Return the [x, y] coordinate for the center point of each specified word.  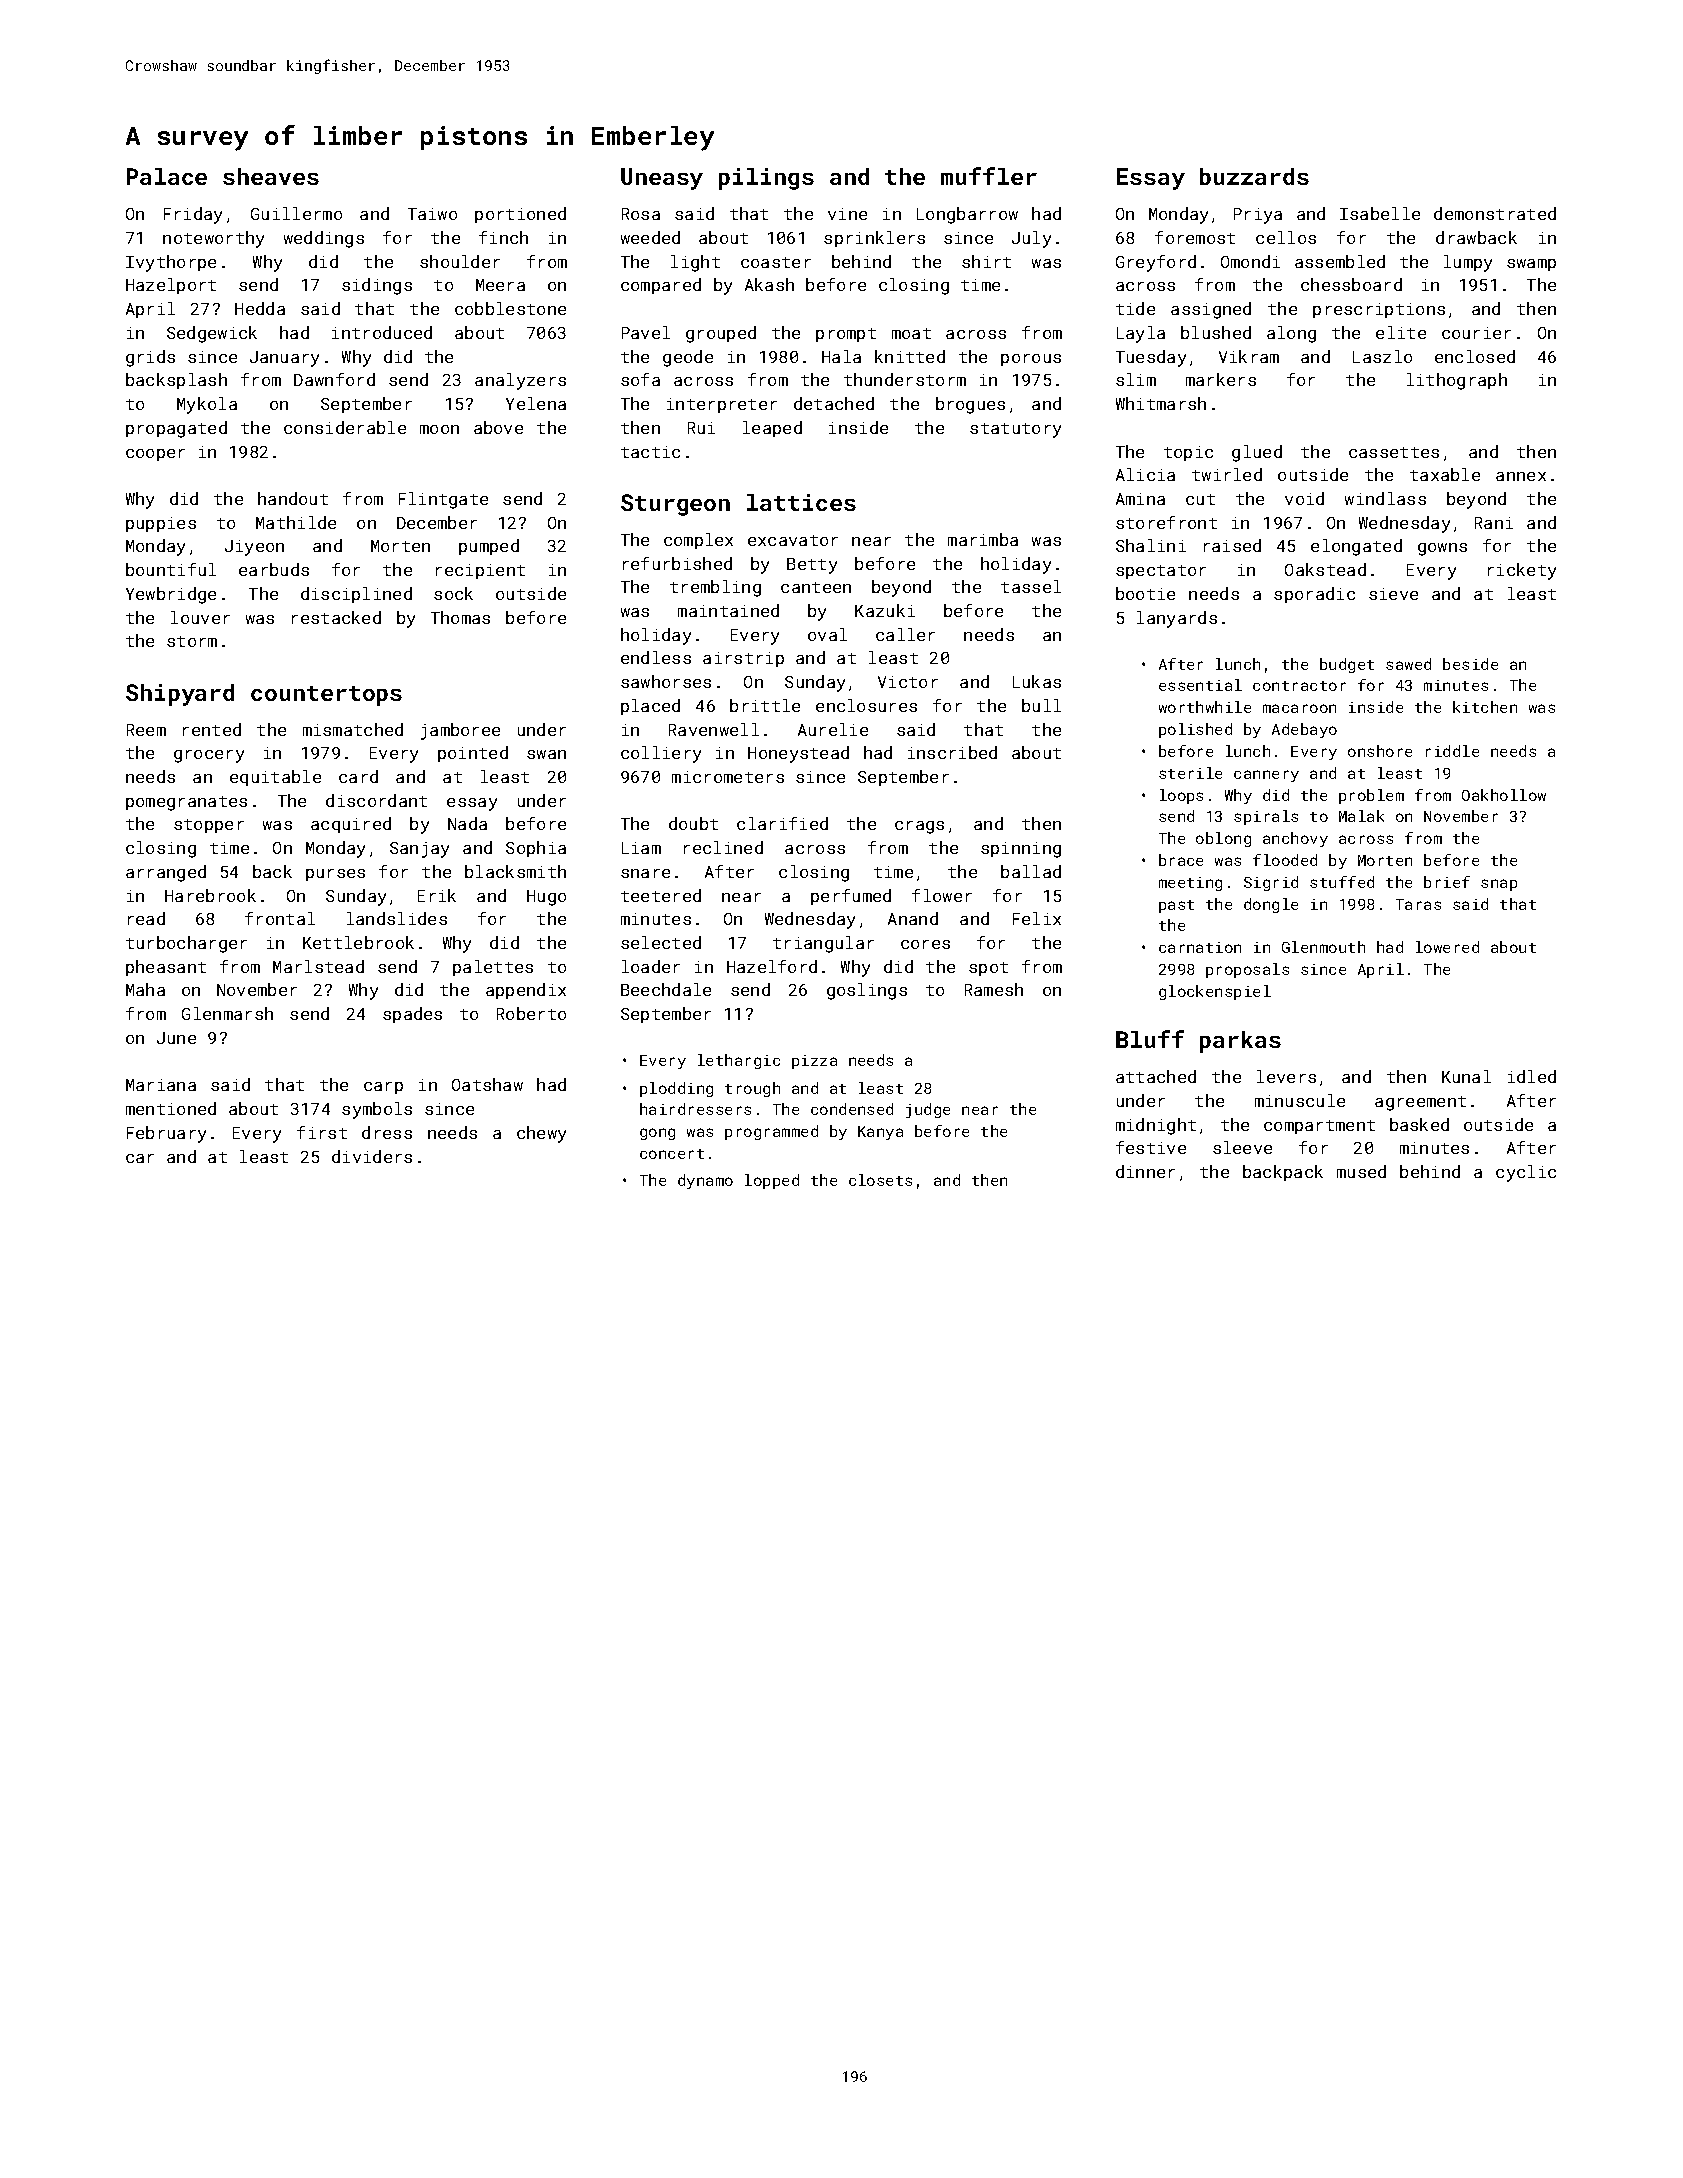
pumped [489, 547]
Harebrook [210, 895]
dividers [372, 1156]
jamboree [460, 731]
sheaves [271, 176]
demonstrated [1495, 213]
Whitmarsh [1161, 403]
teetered [661, 895]
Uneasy [662, 179]
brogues [970, 405]
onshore [1380, 751]
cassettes [1394, 452]
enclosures [866, 705]
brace [1181, 860]
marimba [983, 539]
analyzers [520, 381]
